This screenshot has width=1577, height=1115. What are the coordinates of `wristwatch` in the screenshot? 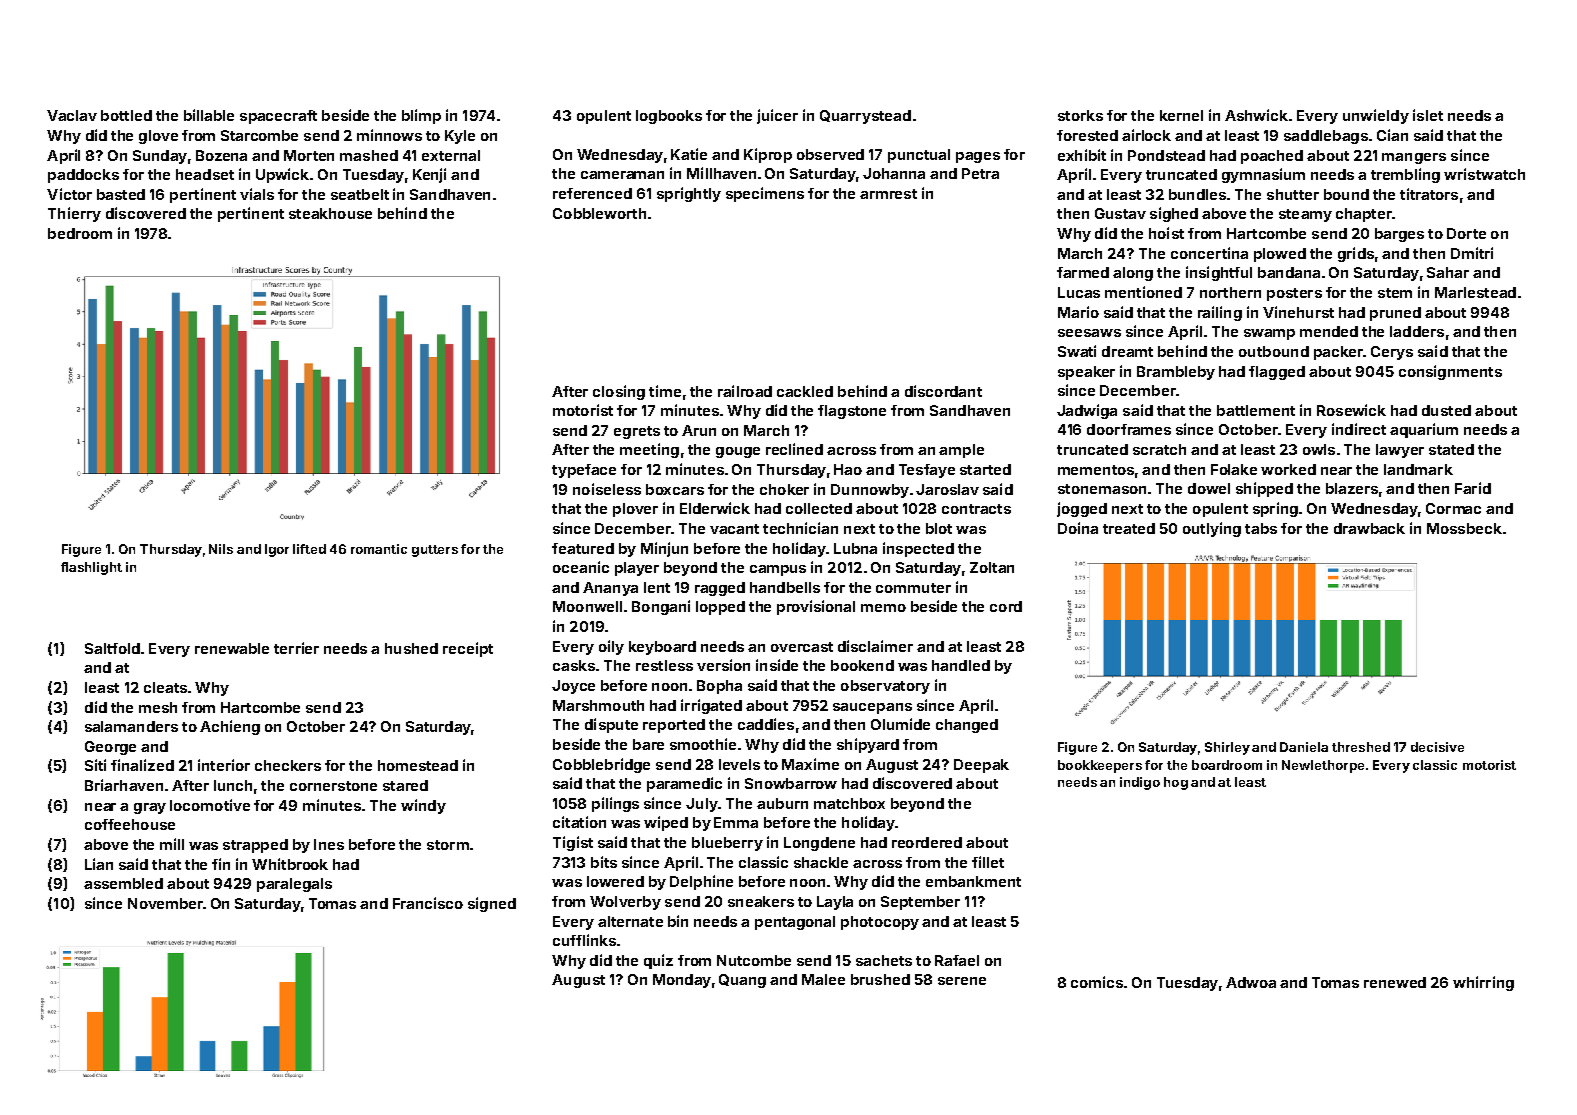 It's located at (1484, 174).
